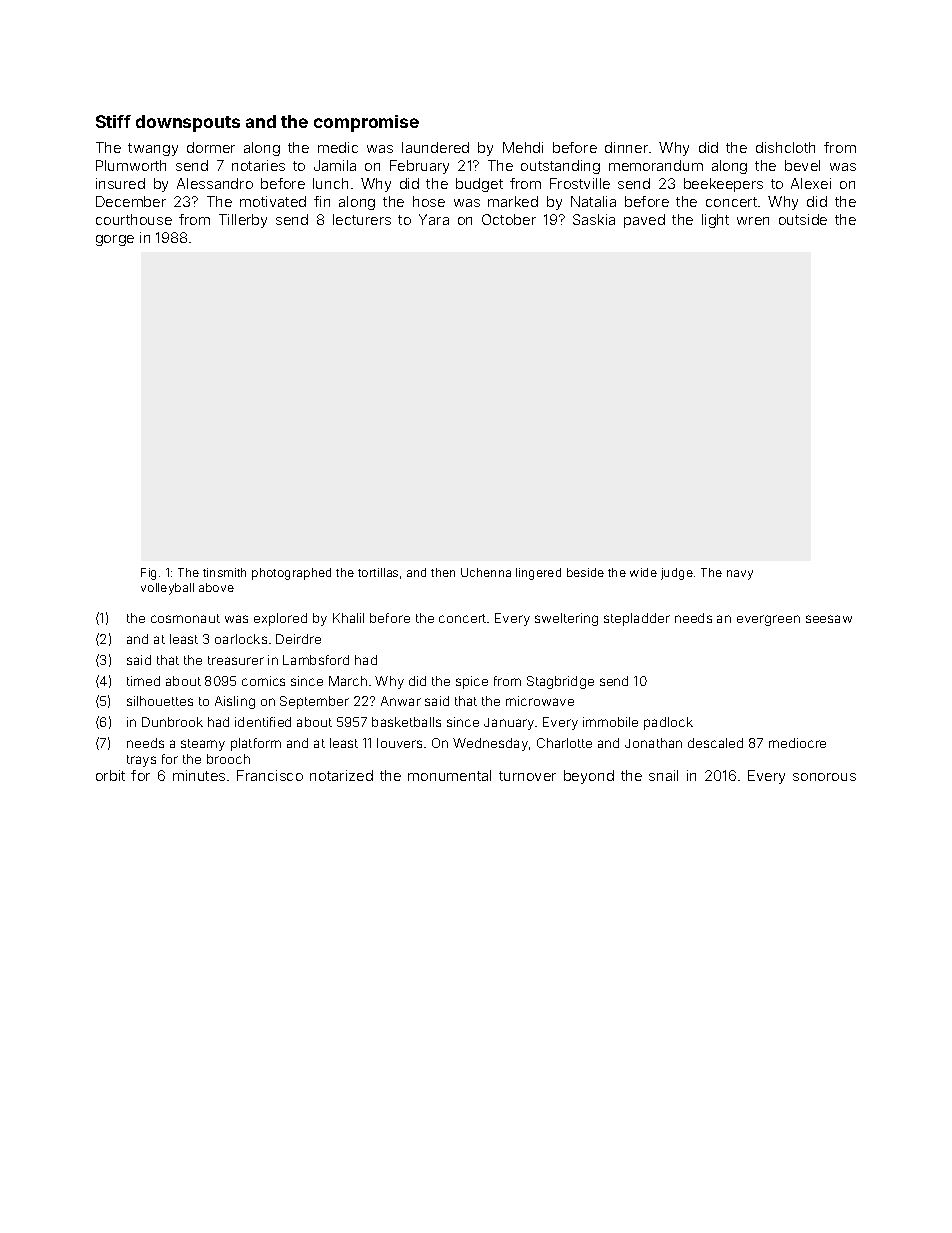 This document has height=1233, width=952. What do you see at coordinates (785, 147) in the document?
I see `dishcloth` at bounding box center [785, 147].
